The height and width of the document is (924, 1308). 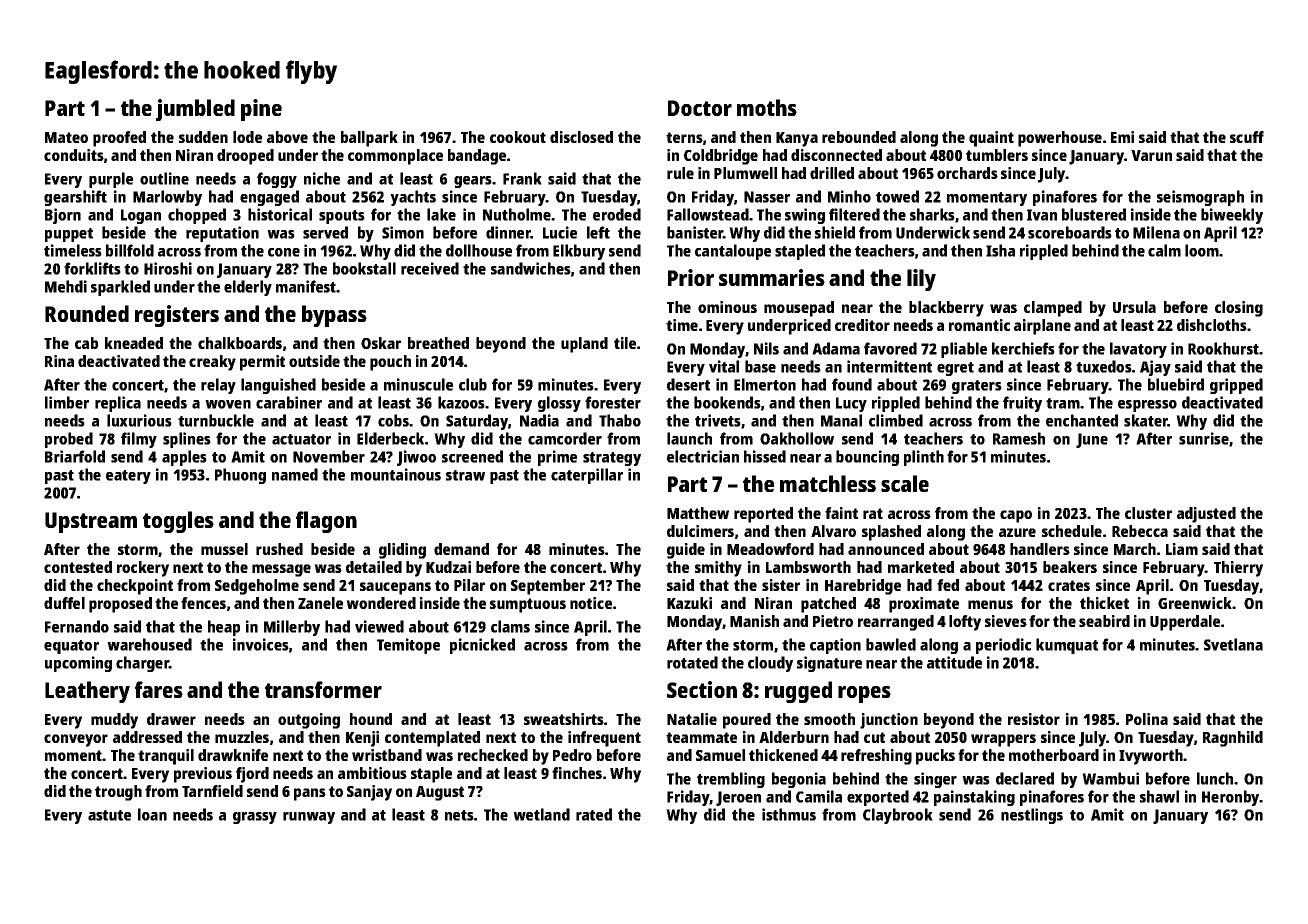 What do you see at coordinates (772, 277) in the document?
I see `summaries` at bounding box center [772, 277].
